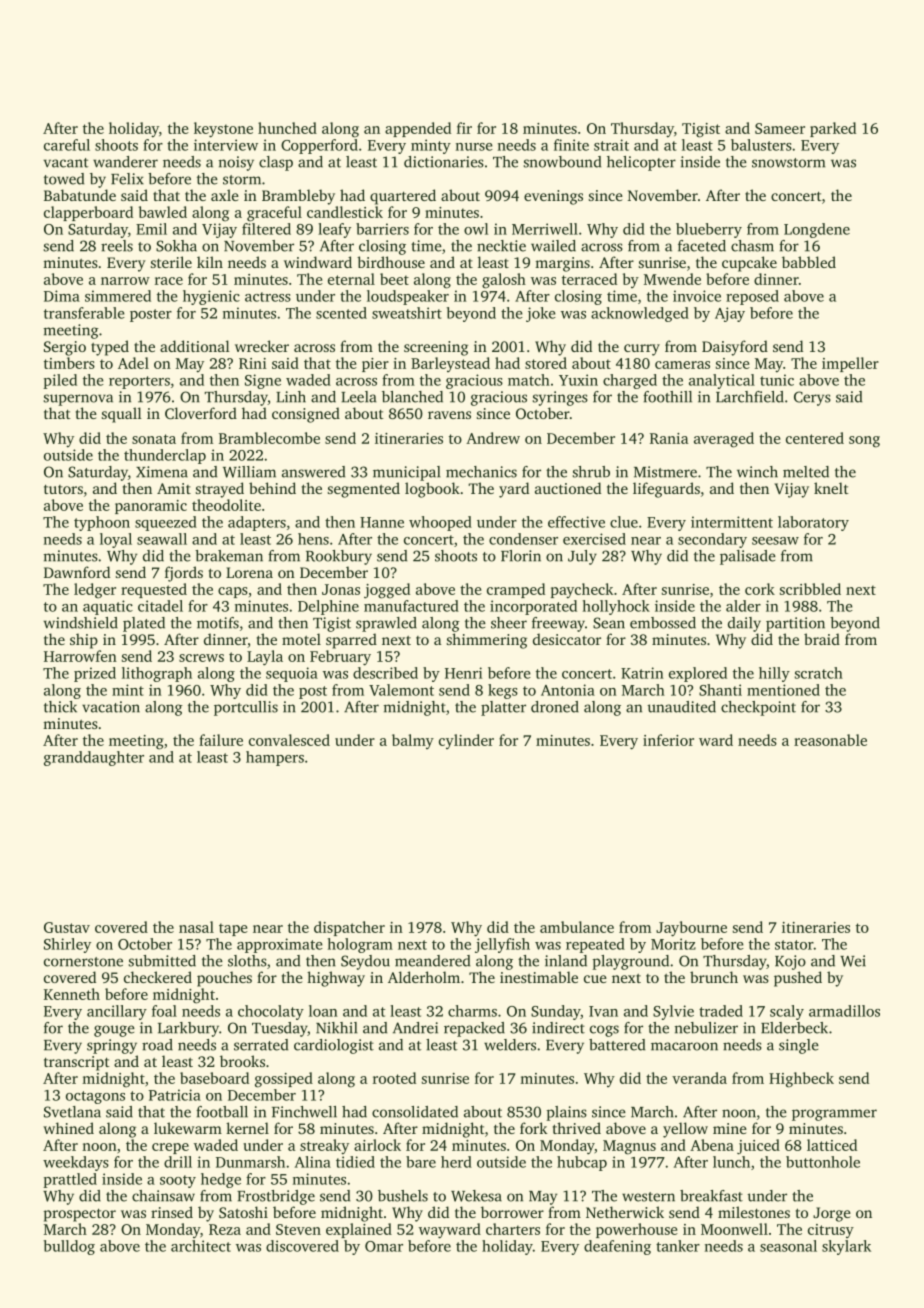 This page has height=1308, width=924. Describe the element at coordinates (223, 130) in the page. I see `keystone` at that location.
